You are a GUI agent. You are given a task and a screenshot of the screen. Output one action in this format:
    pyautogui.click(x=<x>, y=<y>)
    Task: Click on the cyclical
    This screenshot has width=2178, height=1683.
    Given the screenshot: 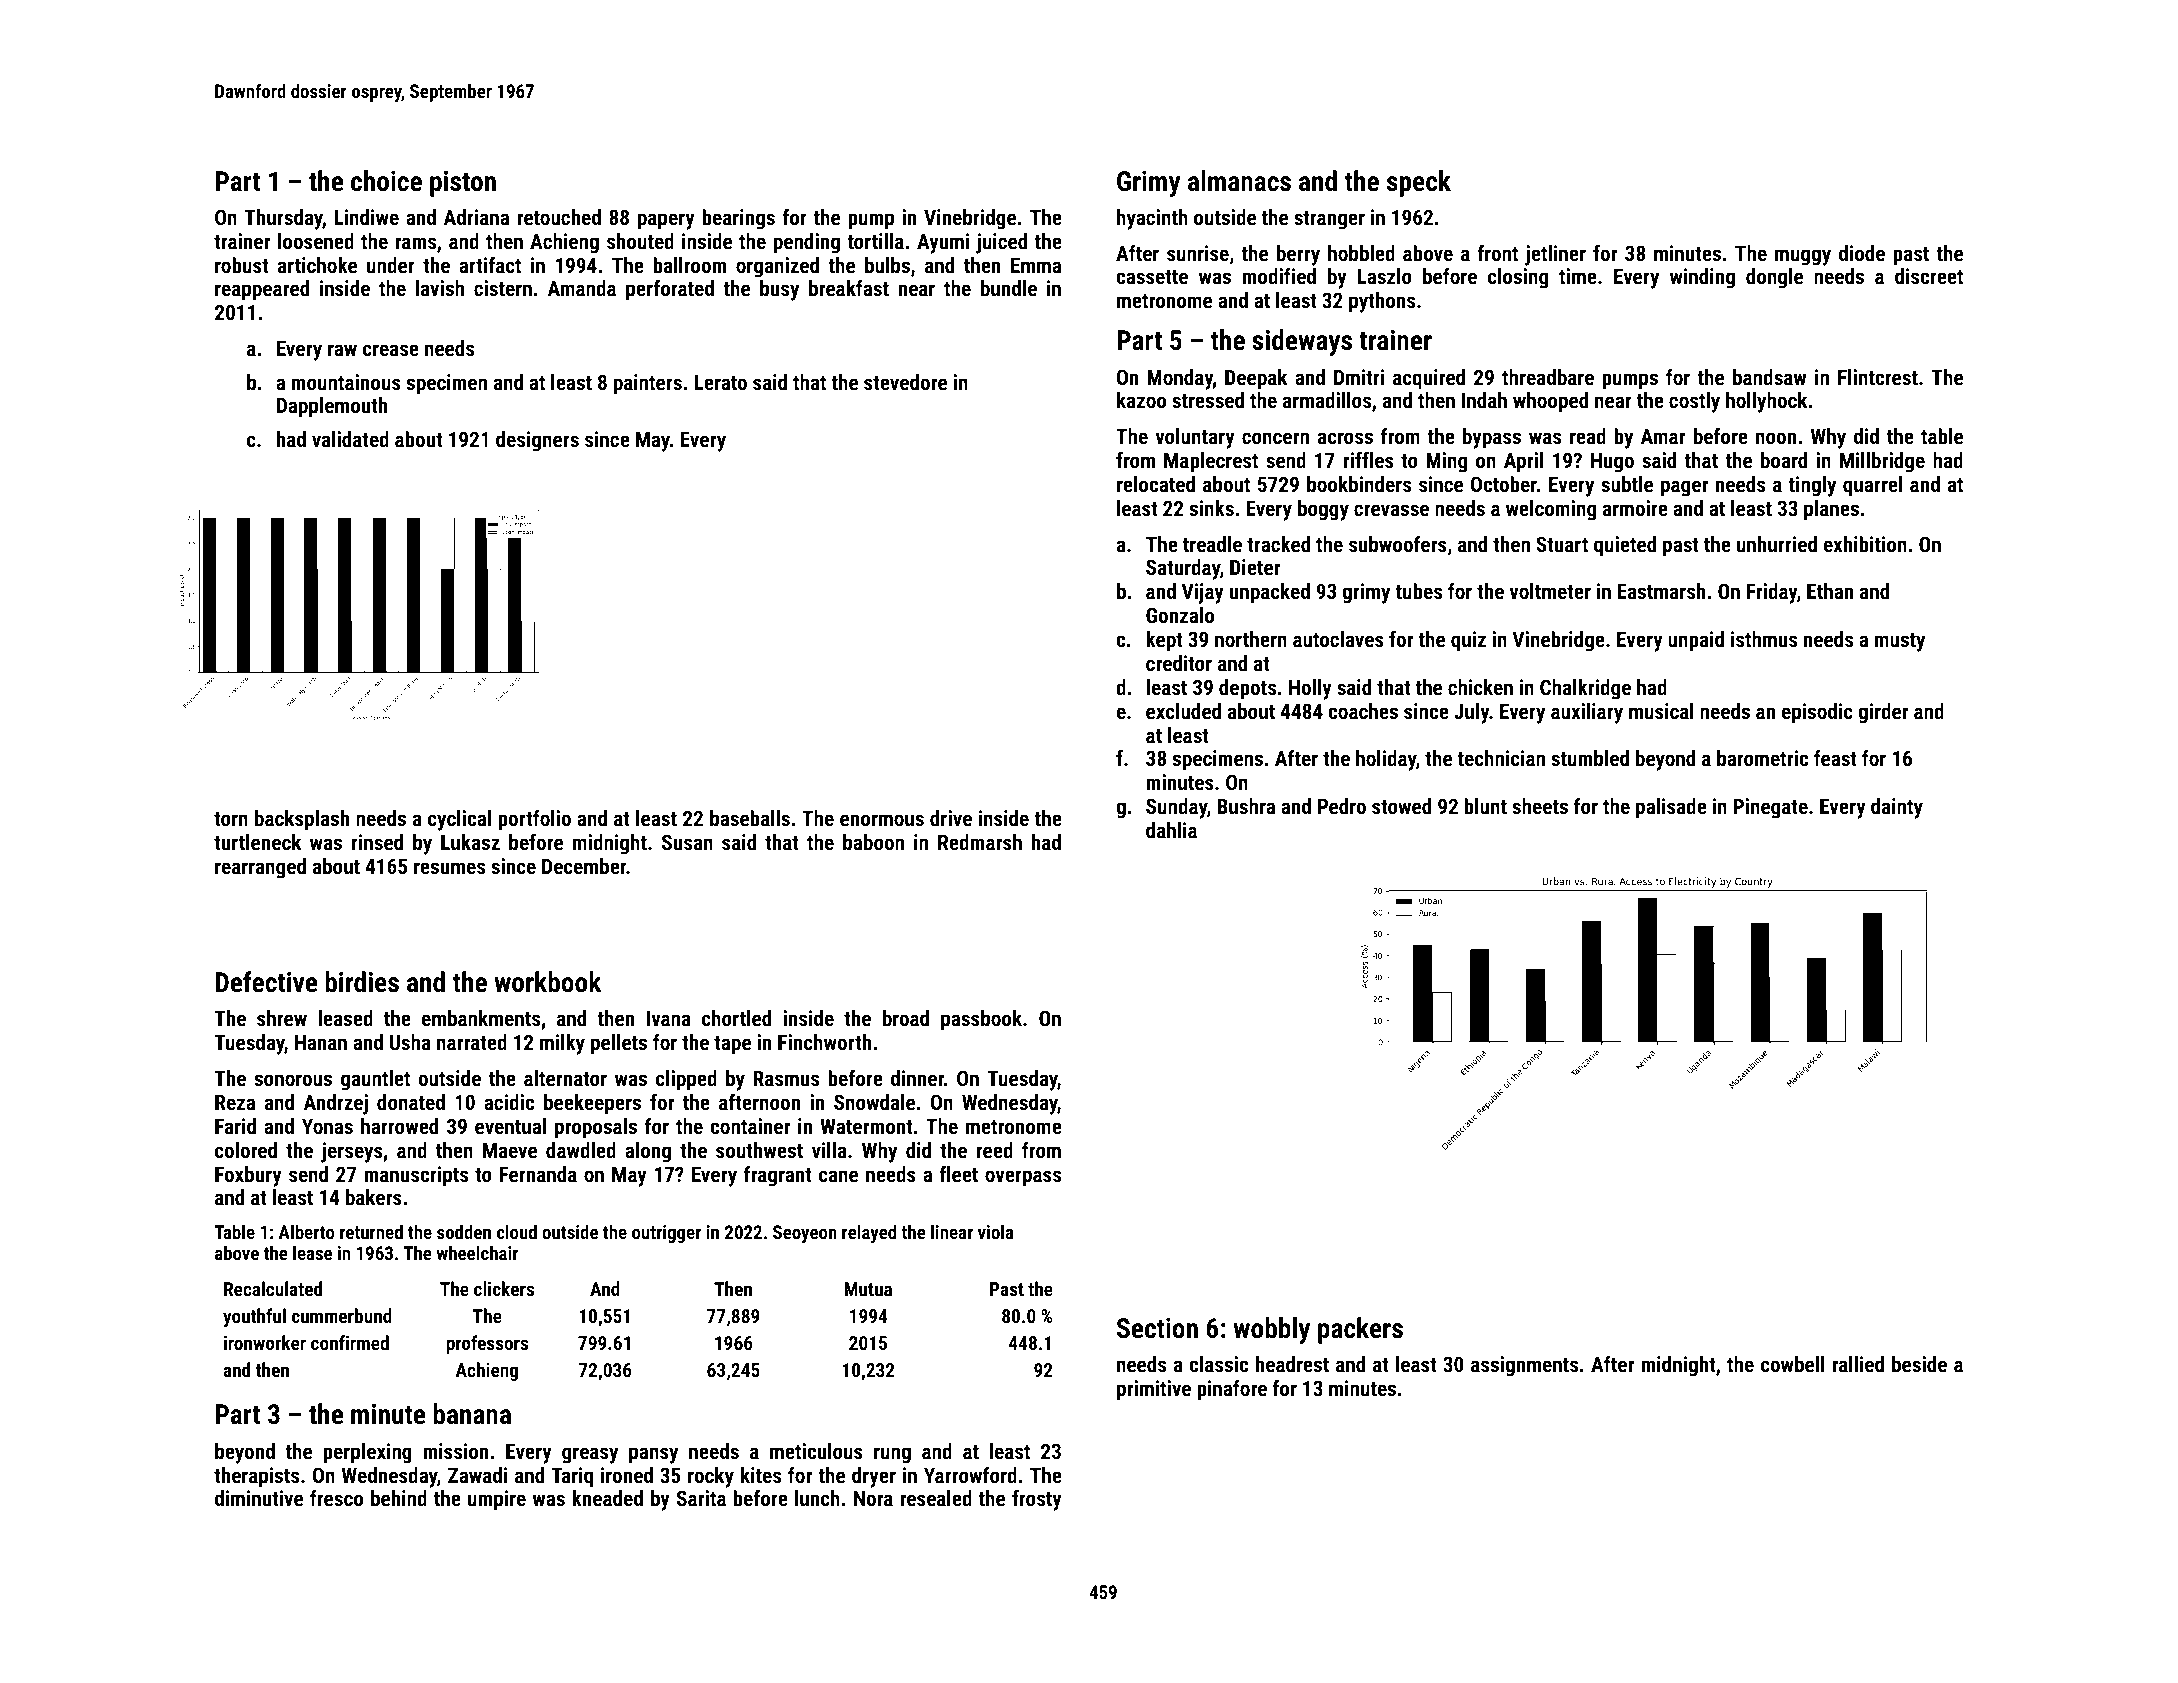 What is the action you would take?
    pyautogui.click(x=459, y=820)
